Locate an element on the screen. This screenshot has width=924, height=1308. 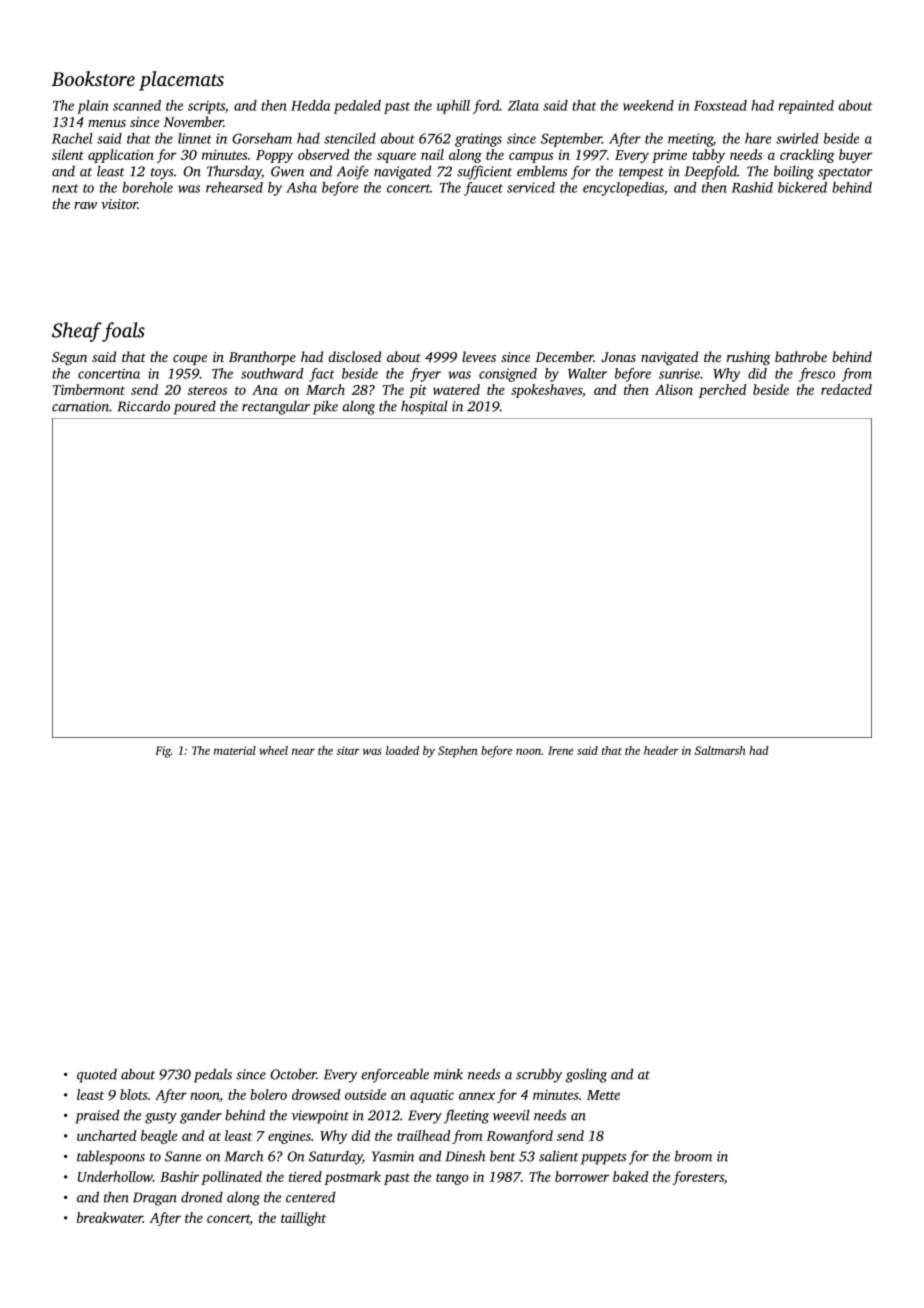
pedaled is located at coordinates (357, 107).
